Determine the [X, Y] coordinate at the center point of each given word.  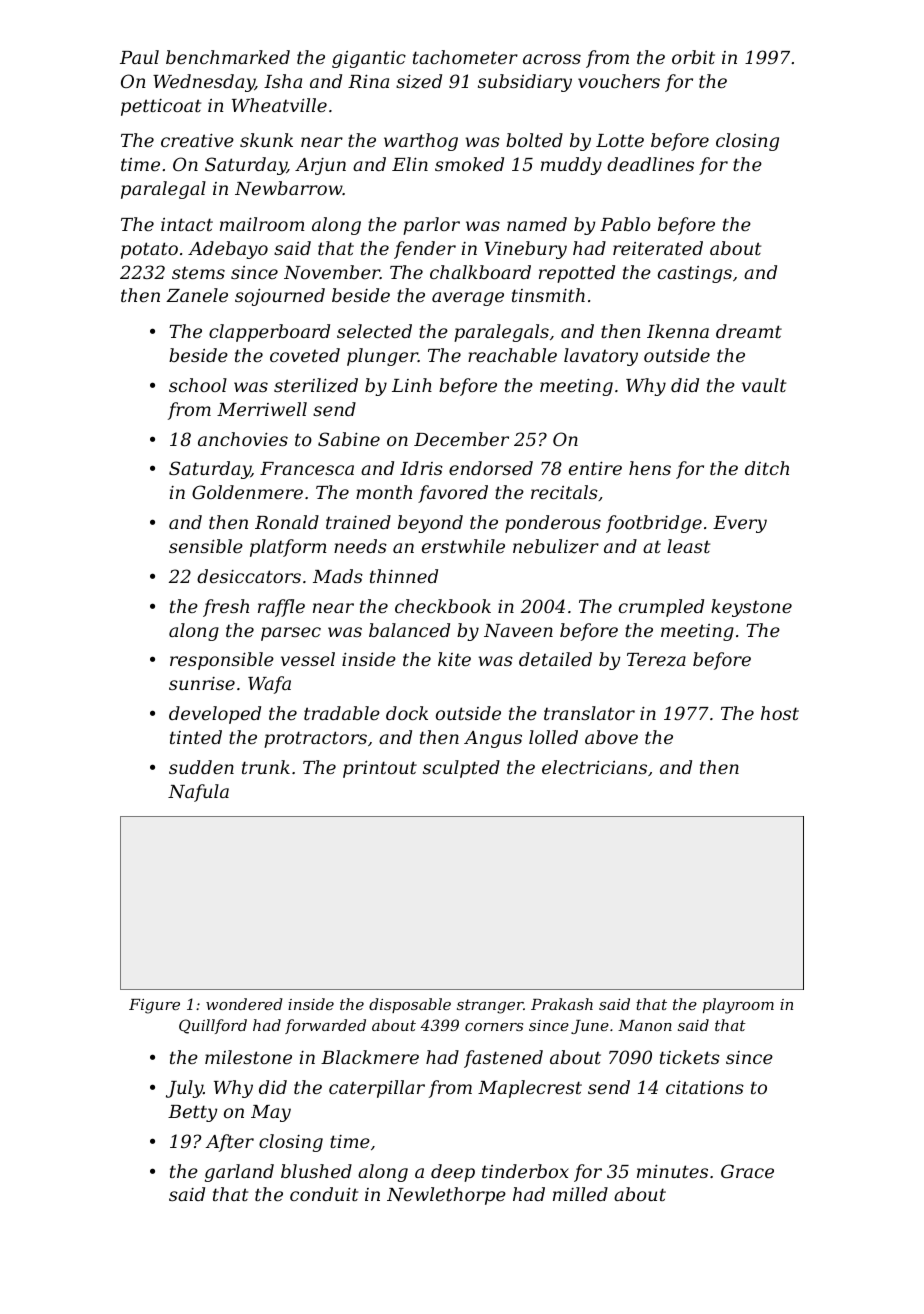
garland [239, 1173]
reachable [512, 355]
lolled [553, 737]
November [332, 272]
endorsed [491, 468]
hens [650, 468]
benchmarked [228, 57]
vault [764, 385]
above [611, 737]
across [552, 59]
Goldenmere [247, 492]
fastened [503, 1059]
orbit [693, 57]
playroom [738, 1006]
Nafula [198, 793]
